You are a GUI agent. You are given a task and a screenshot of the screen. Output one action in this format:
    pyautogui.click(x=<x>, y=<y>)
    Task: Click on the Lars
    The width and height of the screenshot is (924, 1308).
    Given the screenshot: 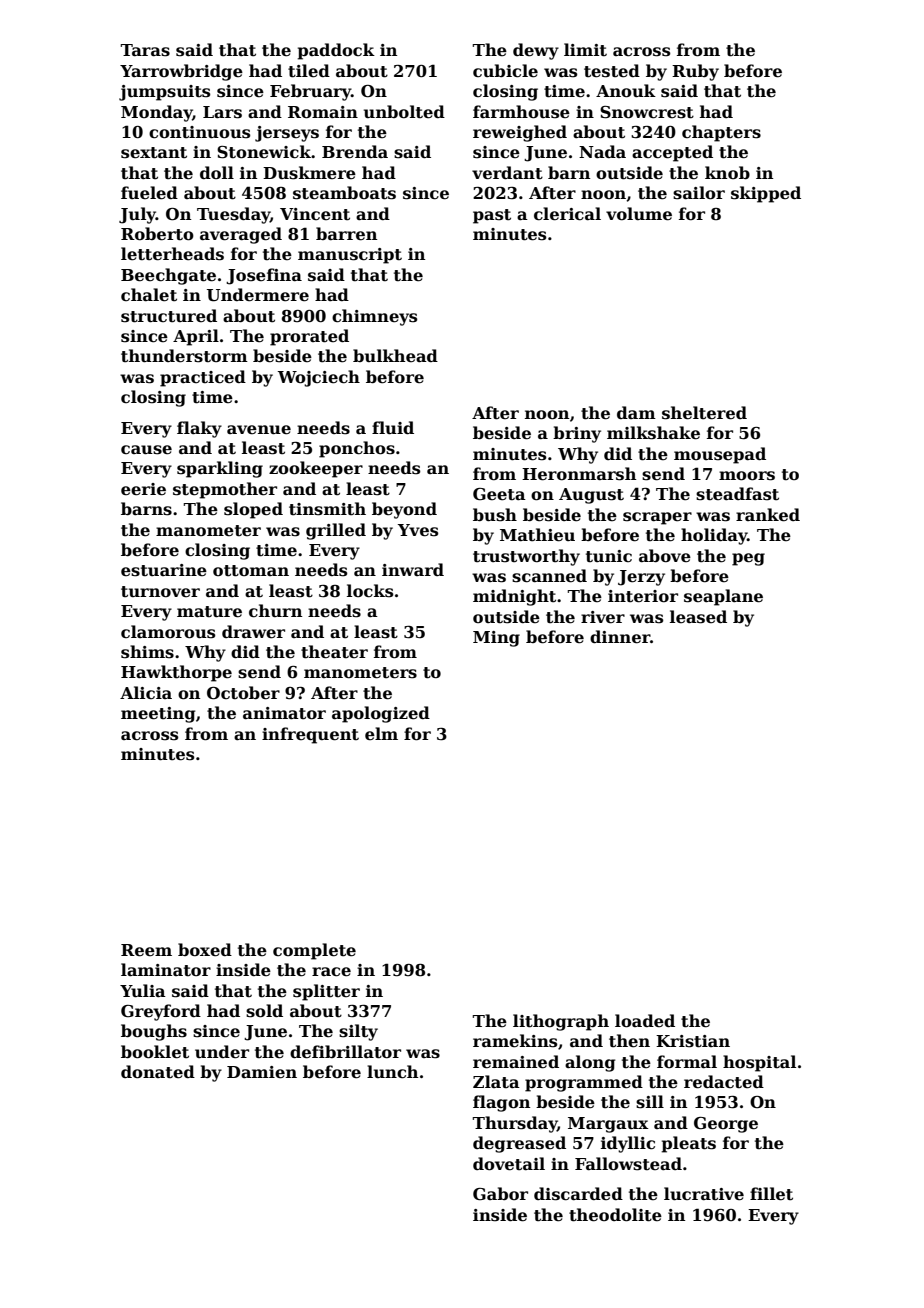 What is the action you would take?
    pyautogui.click(x=222, y=112)
